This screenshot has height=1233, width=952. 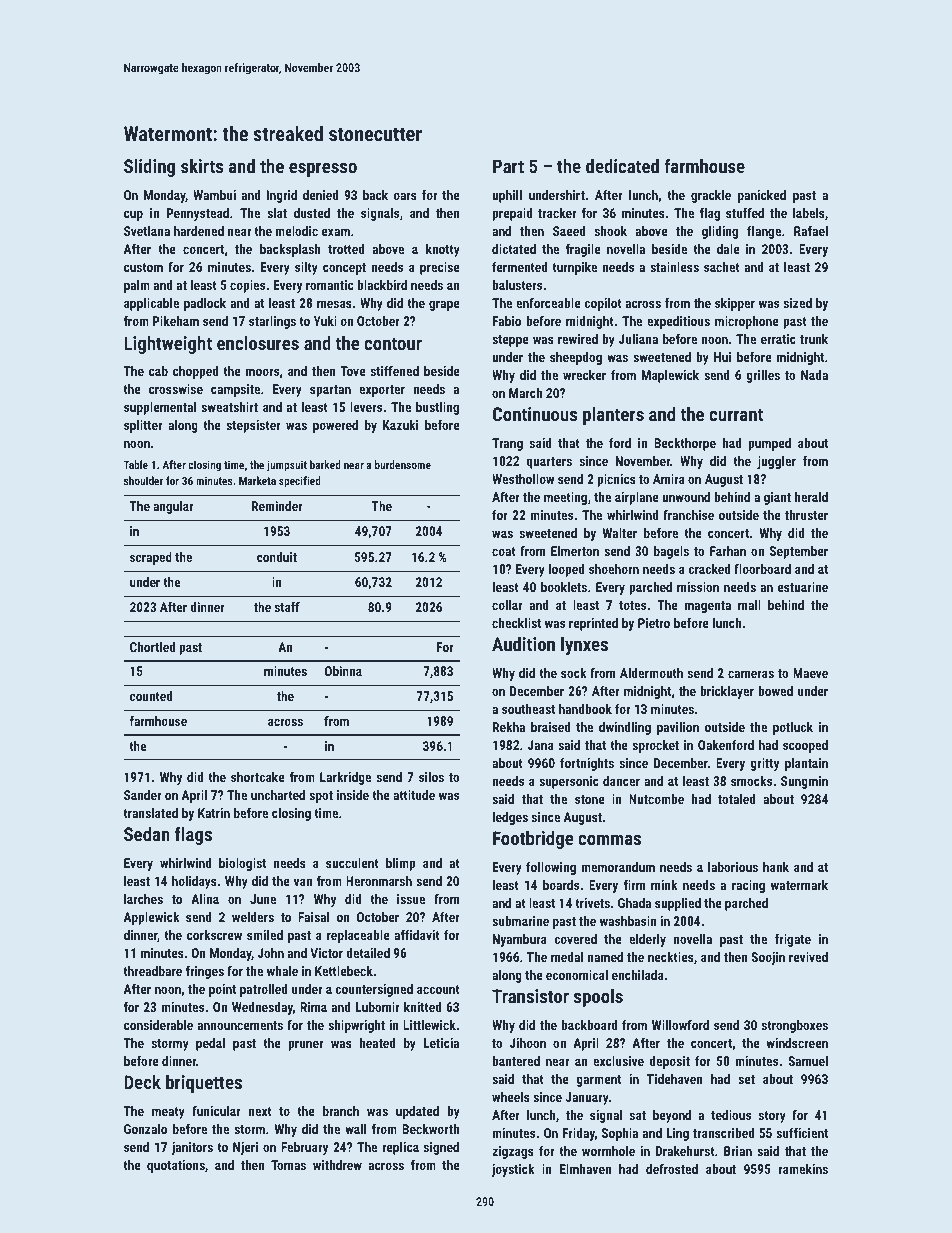 What do you see at coordinates (769, 444) in the screenshot?
I see `pumped` at bounding box center [769, 444].
